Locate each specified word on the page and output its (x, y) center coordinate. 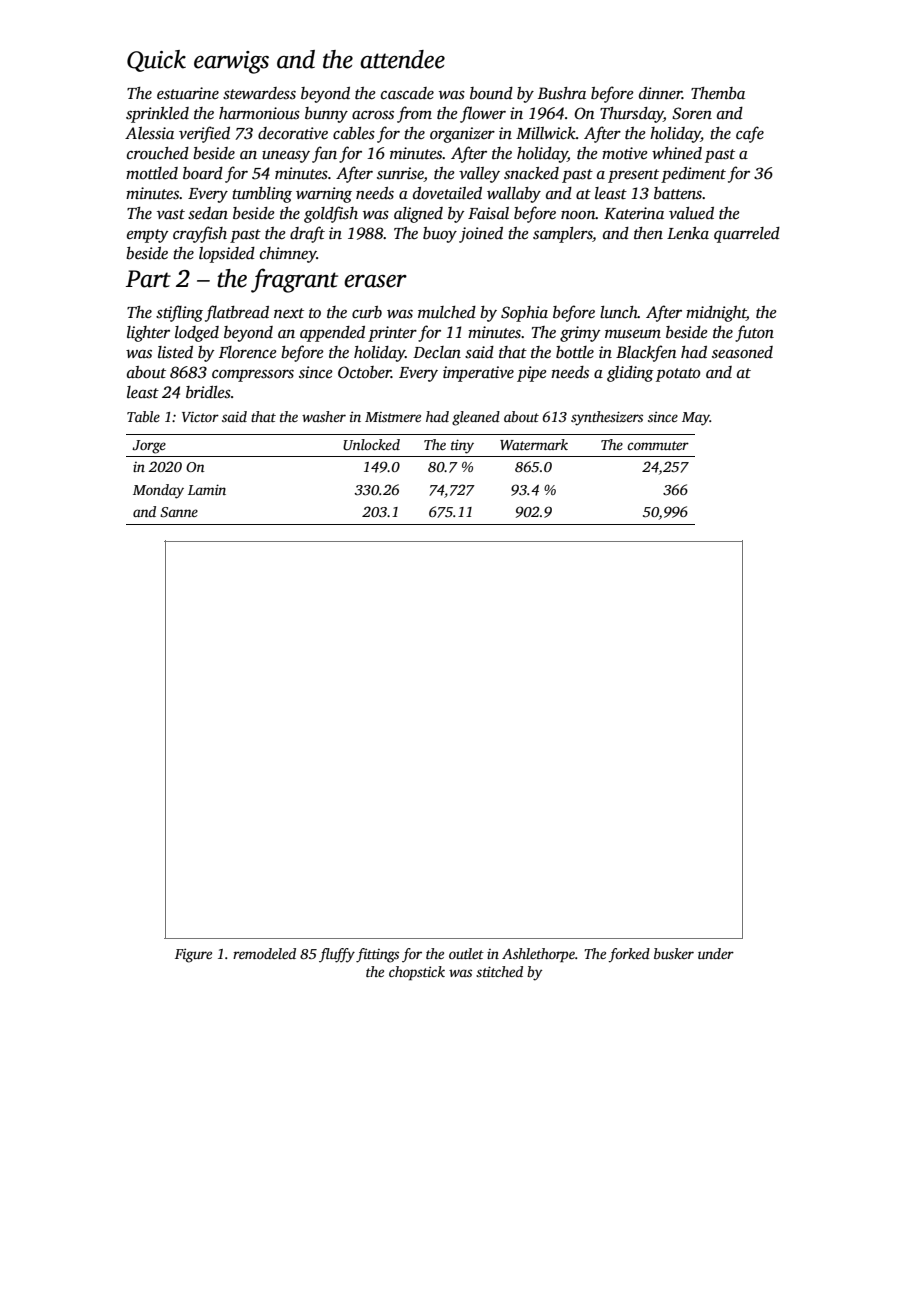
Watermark (534, 444)
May (696, 419)
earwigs (231, 62)
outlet (466, 953)
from (414, 114)
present (633, 176)
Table (143, 416)
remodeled (264, 953)
